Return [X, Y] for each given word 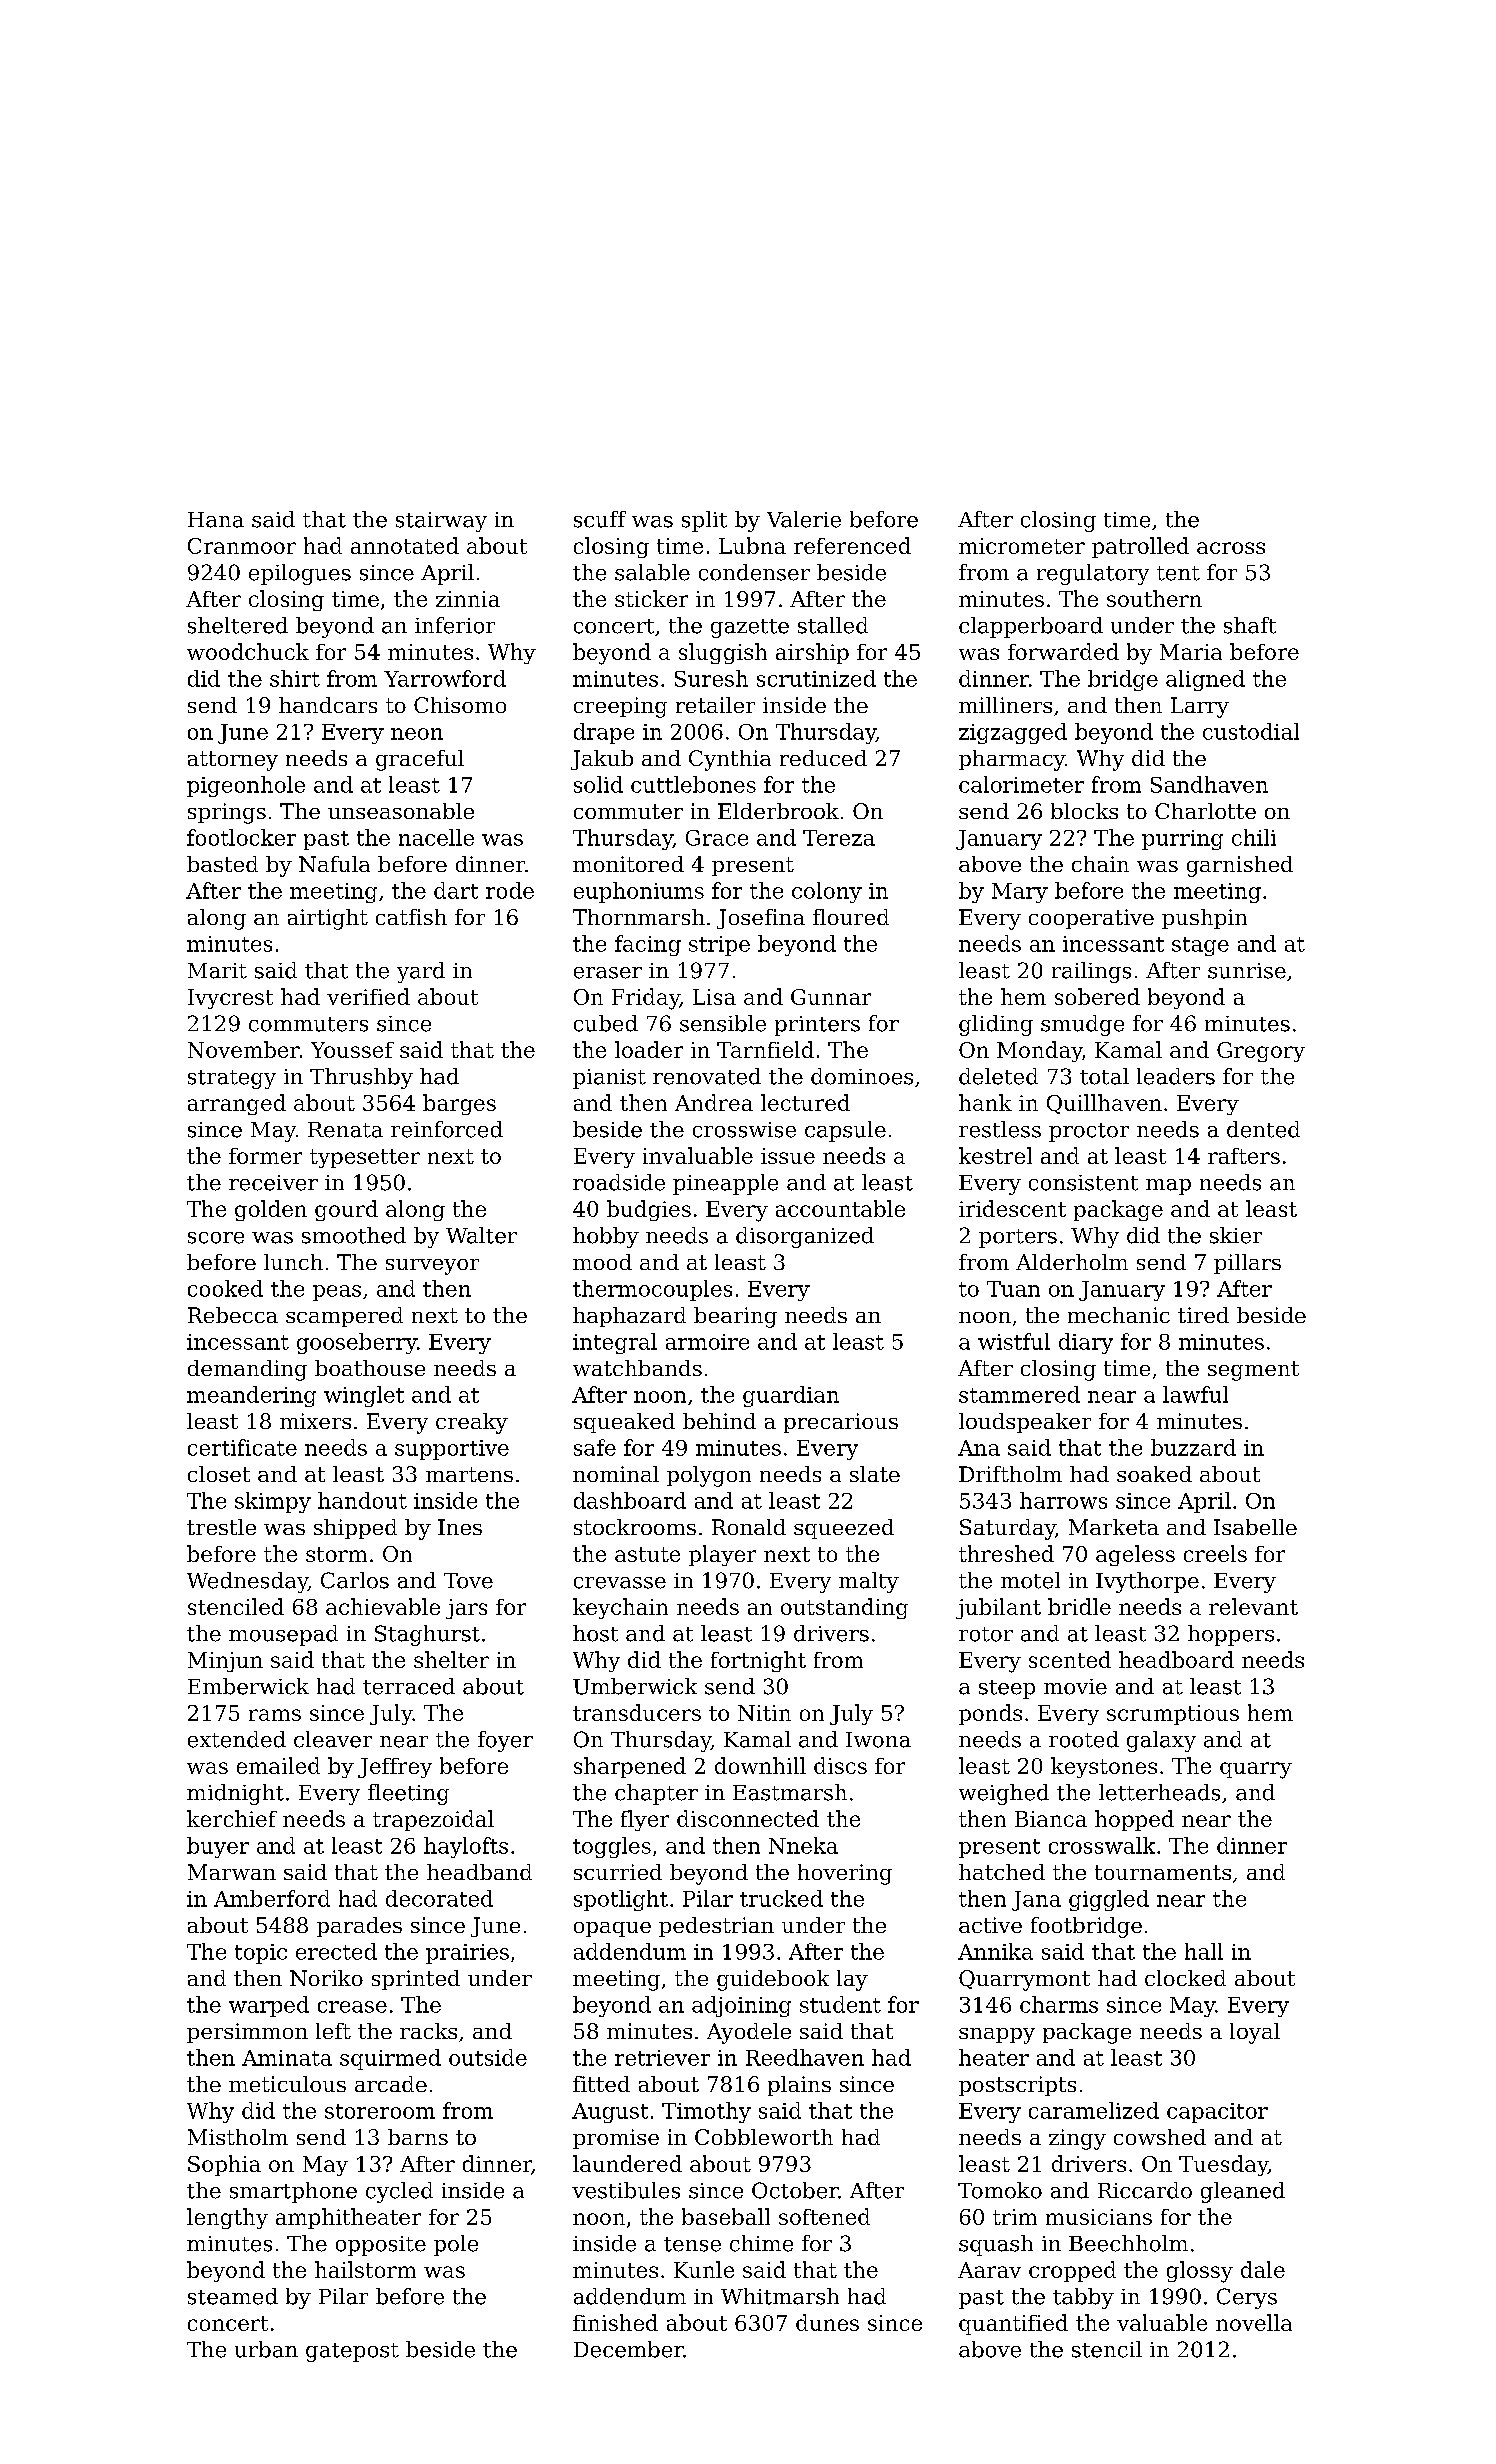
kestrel [995, 1155]
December [628, 2349]
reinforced [447, 1129]
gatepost [352, 2352]
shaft [1250, 625]
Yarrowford [445, 678]
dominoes [862, 1076]
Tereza [839, 838]
